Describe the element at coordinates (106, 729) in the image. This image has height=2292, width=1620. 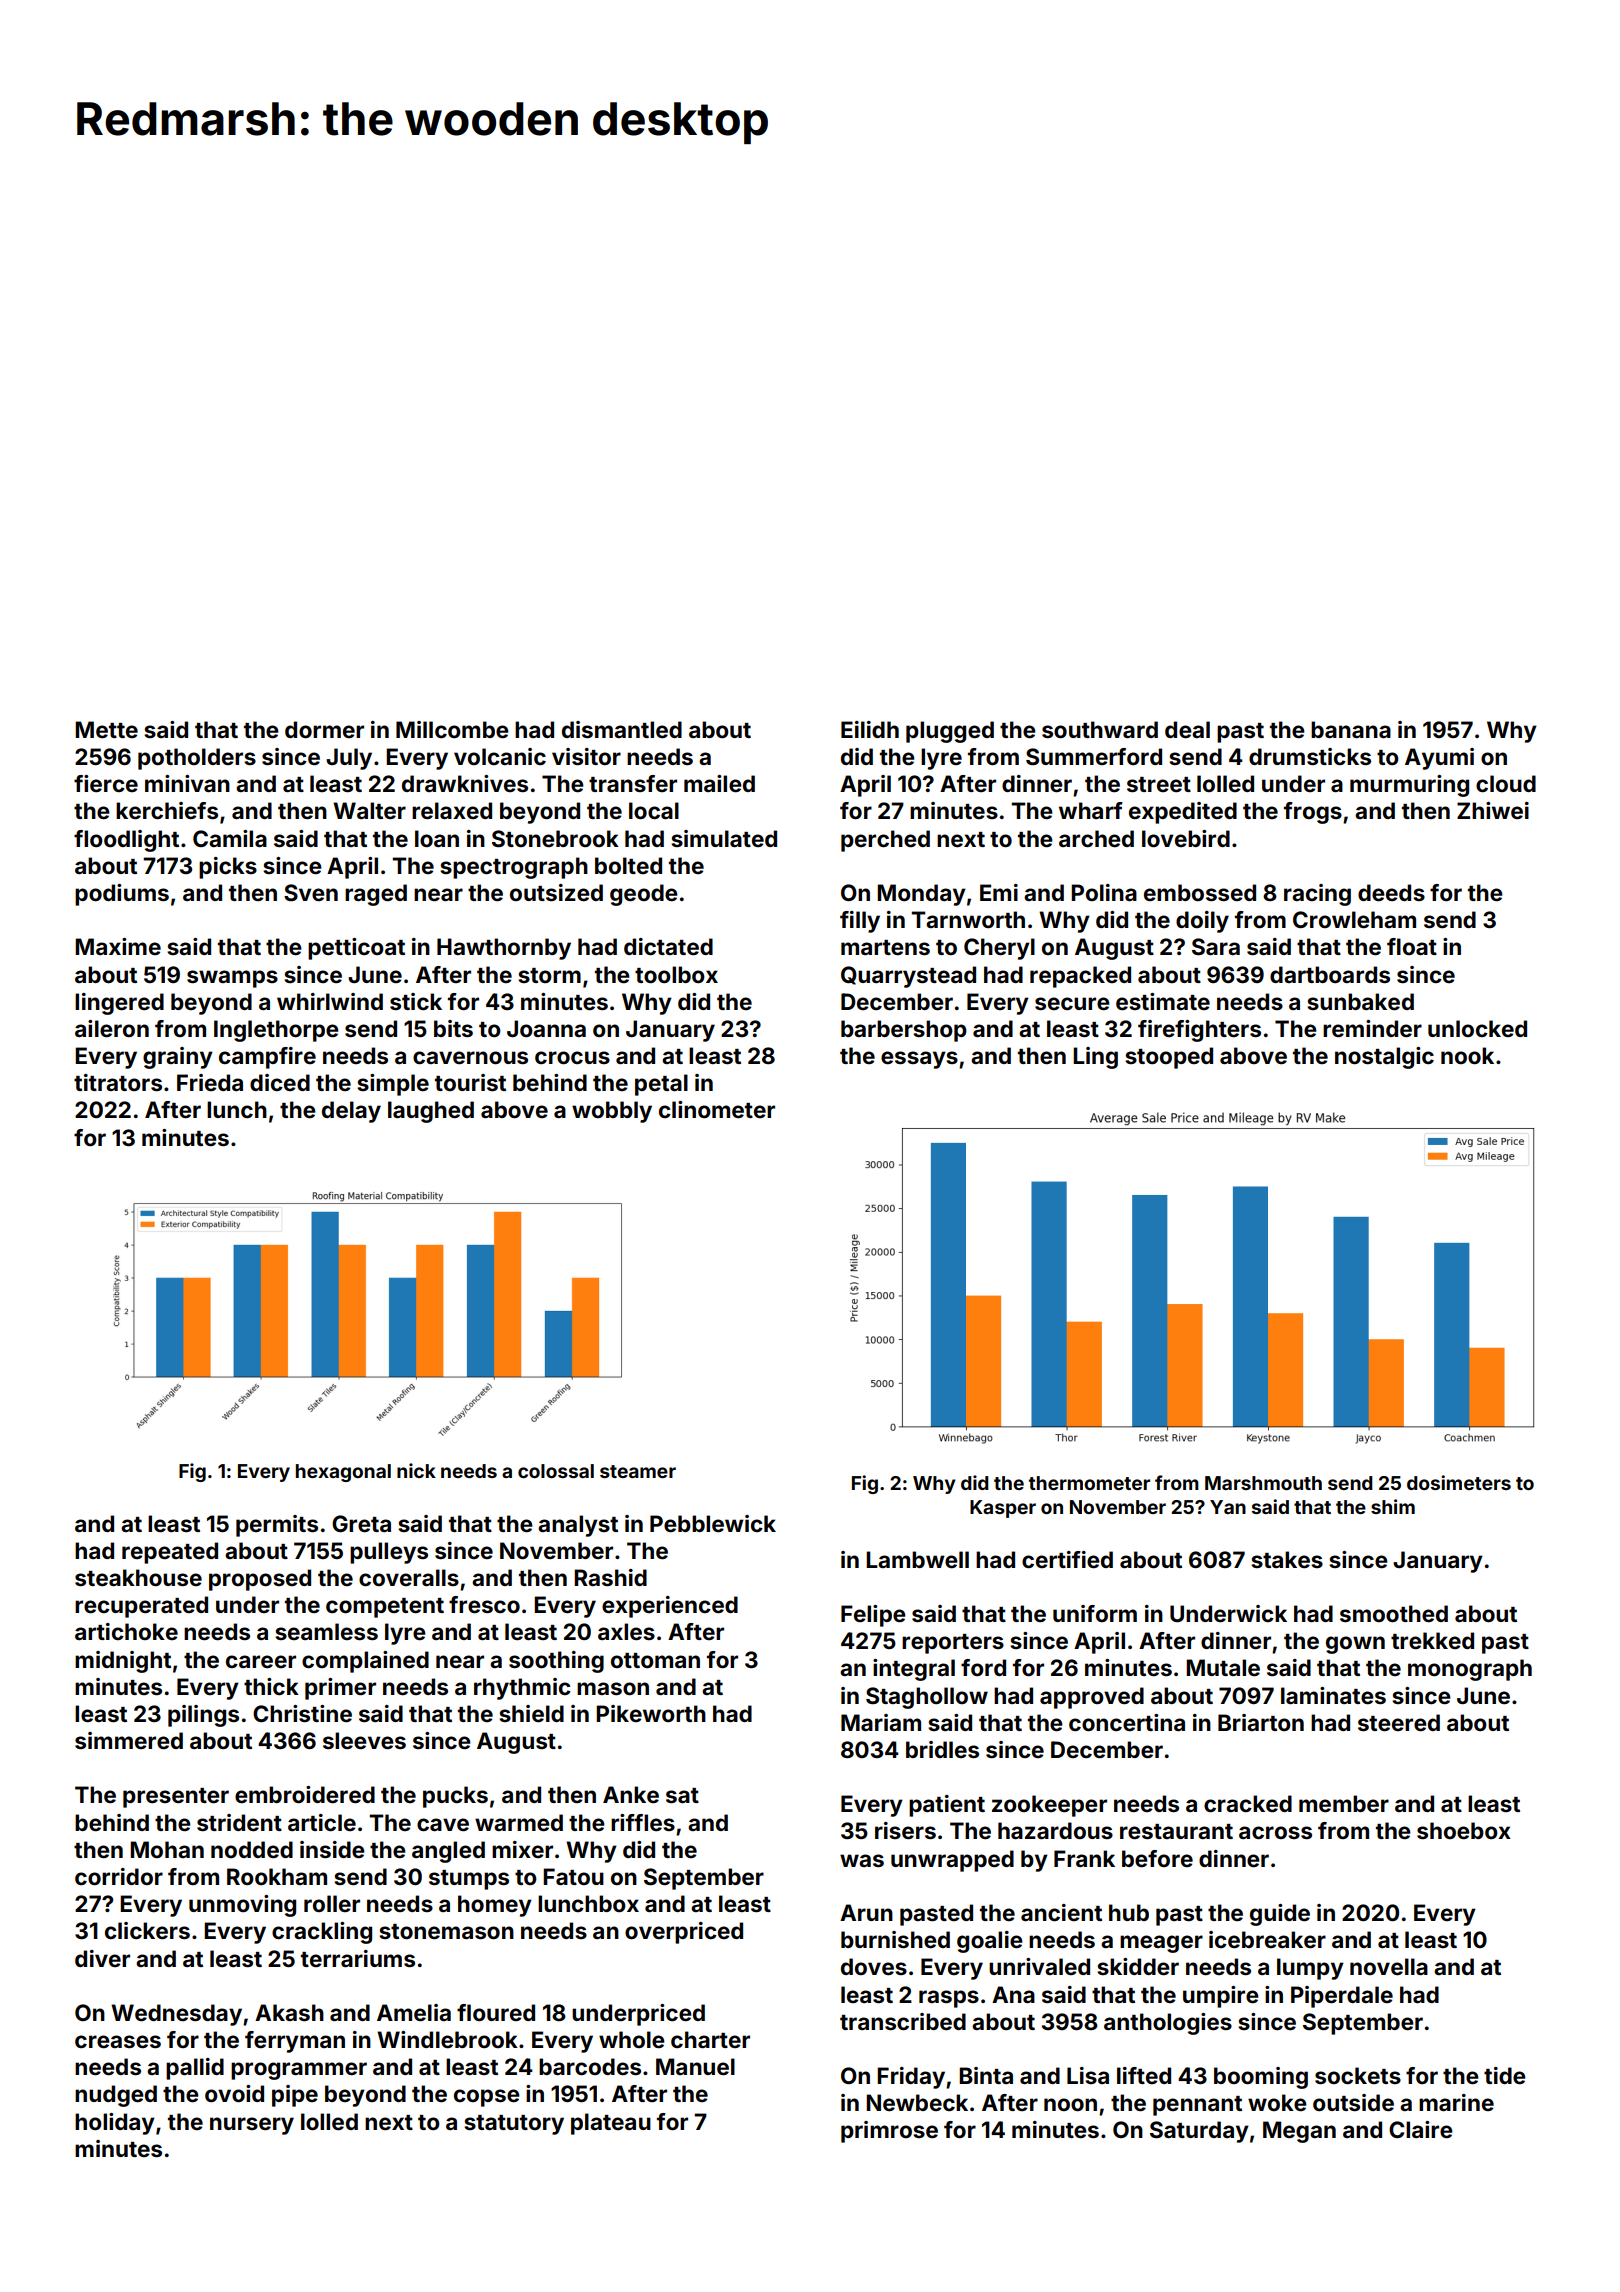
I see `Mette` at that location.
